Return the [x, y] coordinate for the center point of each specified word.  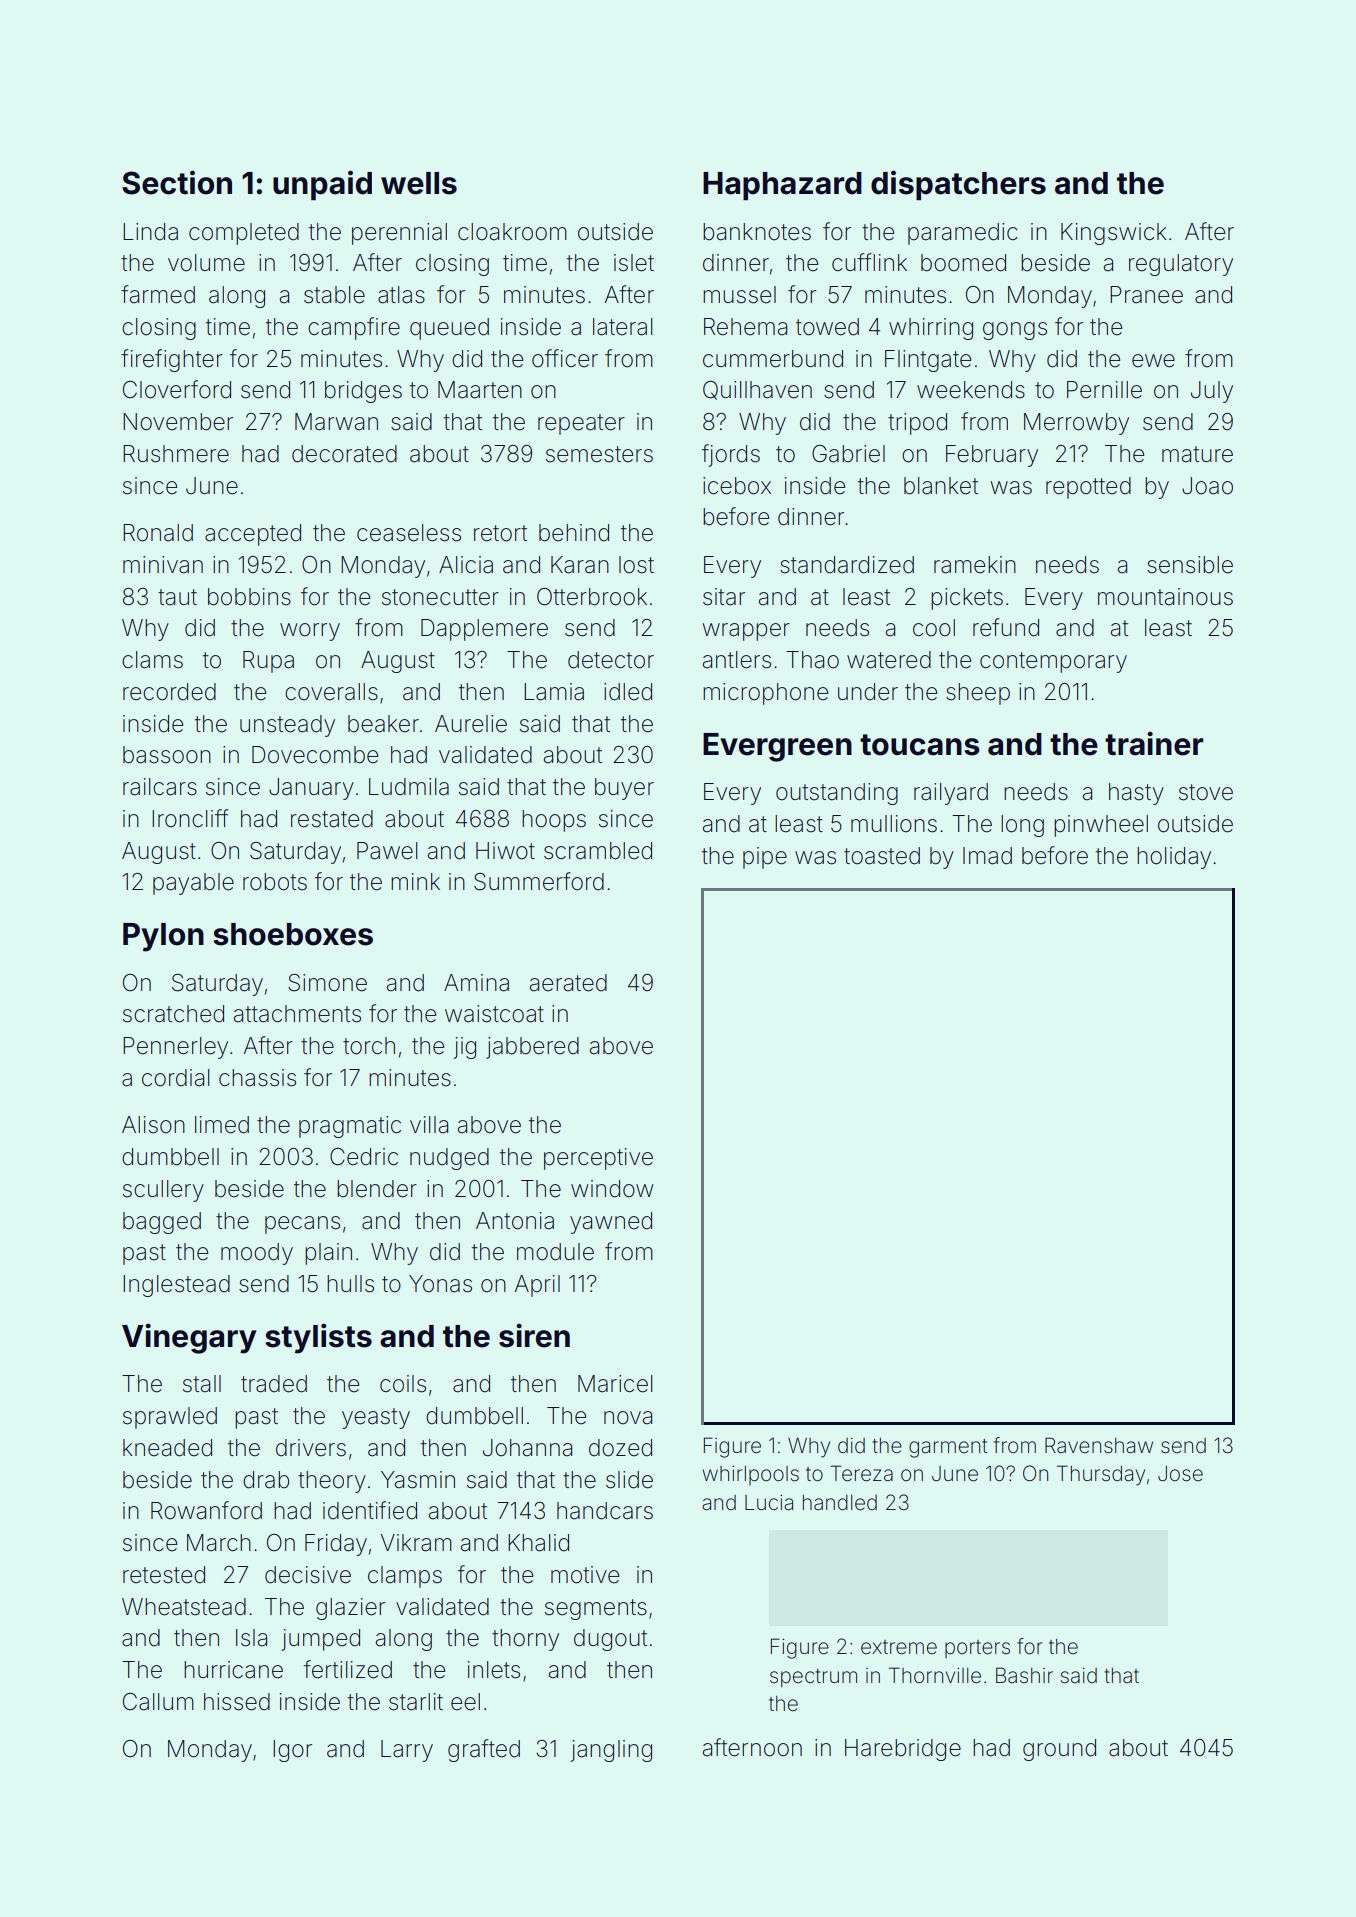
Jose [1180, 1473]
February [992, 456]
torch [369, 1046]
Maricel [615, 1384]
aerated [568, 983]
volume [206, 263]
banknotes [757, 232]
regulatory [1181, 265]
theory [332, 1482]
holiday [1174, 858]
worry [310, 632]
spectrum [813, 1678]
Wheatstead [184, 1607]
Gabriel [848, 454]
